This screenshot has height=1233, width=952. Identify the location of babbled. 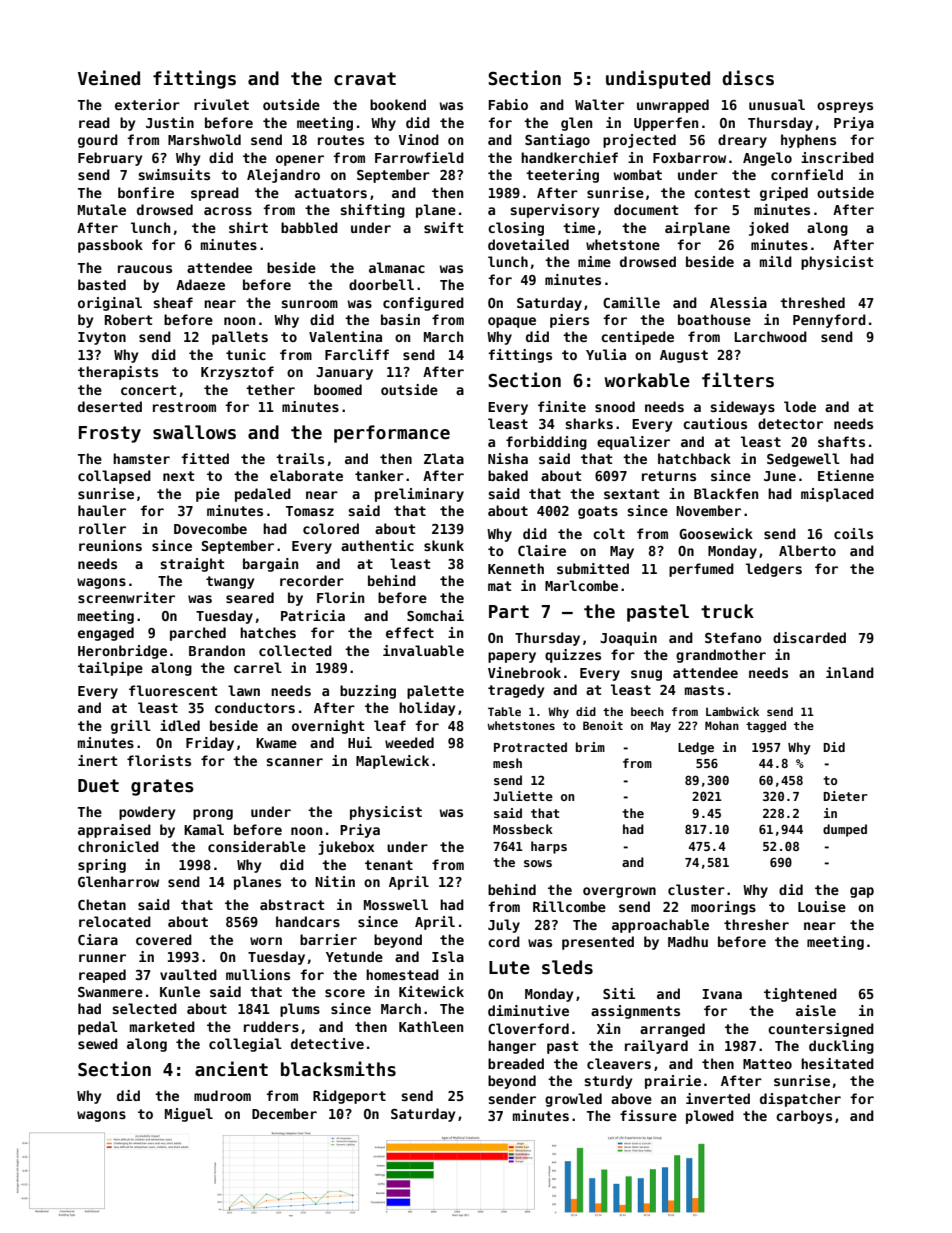
(309, 227).
